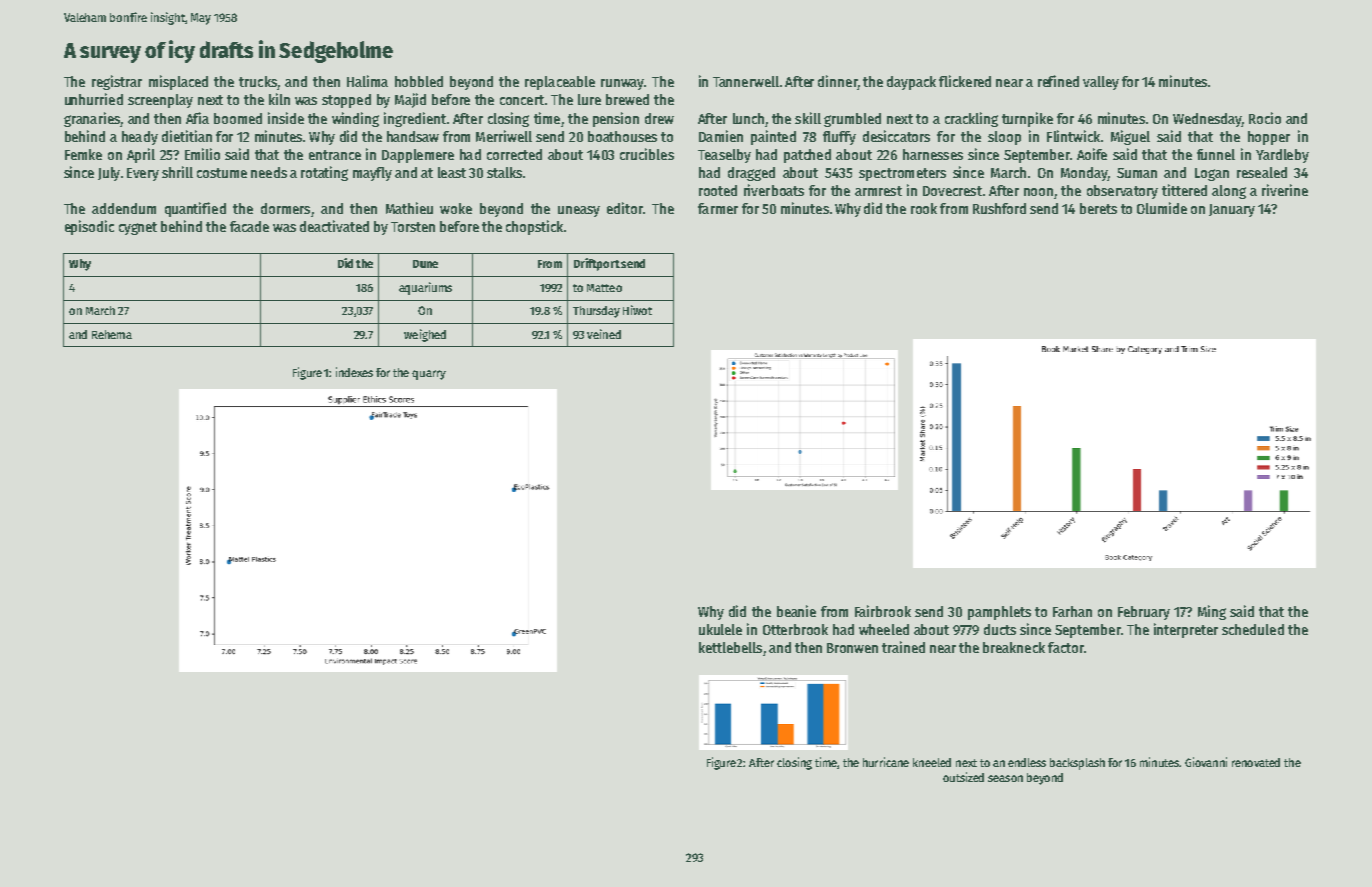  I want to click on Olumide, so click(1162, 208).
